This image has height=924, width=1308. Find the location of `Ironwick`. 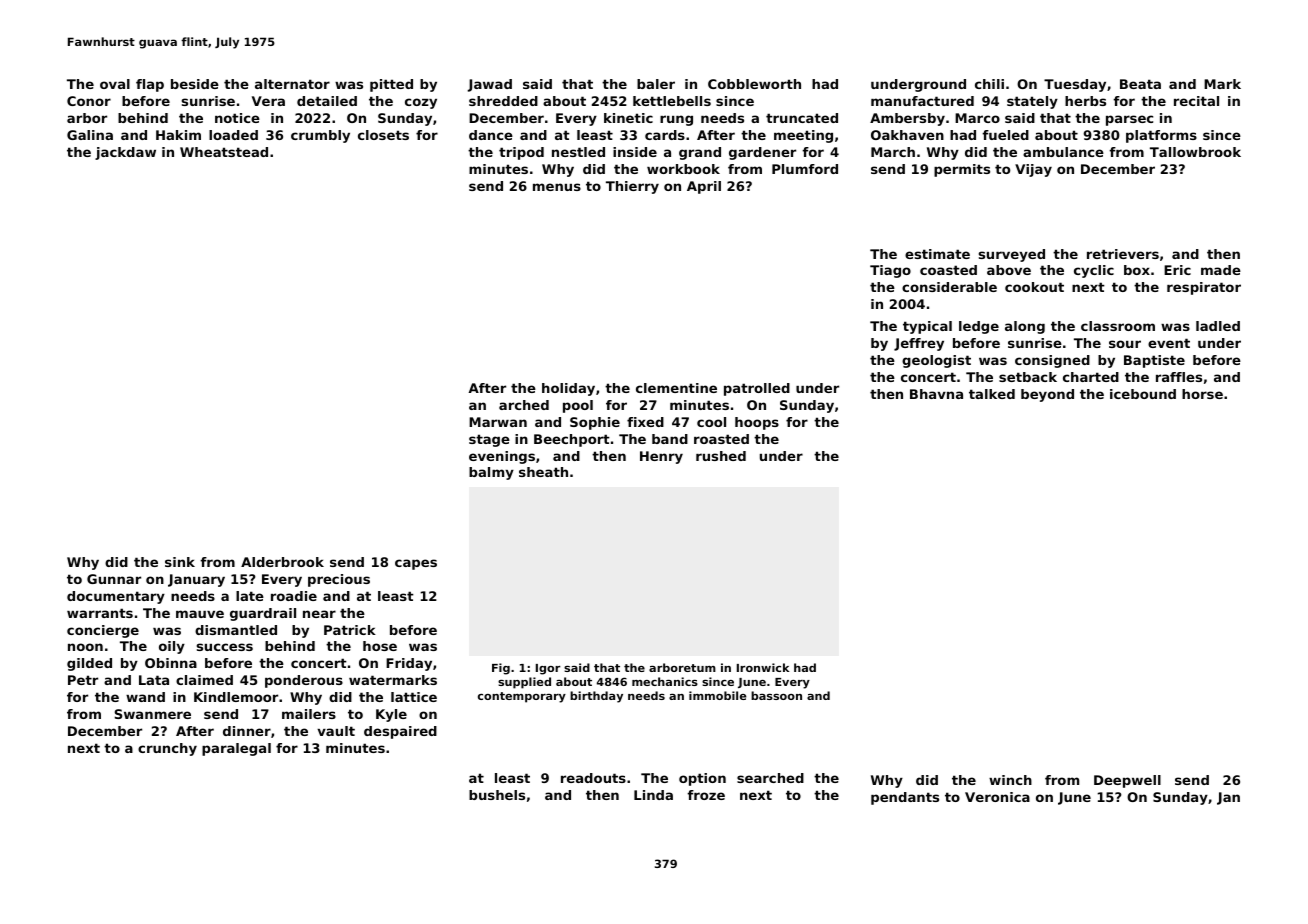

Ironwick is located at coordinates (763, 667).
